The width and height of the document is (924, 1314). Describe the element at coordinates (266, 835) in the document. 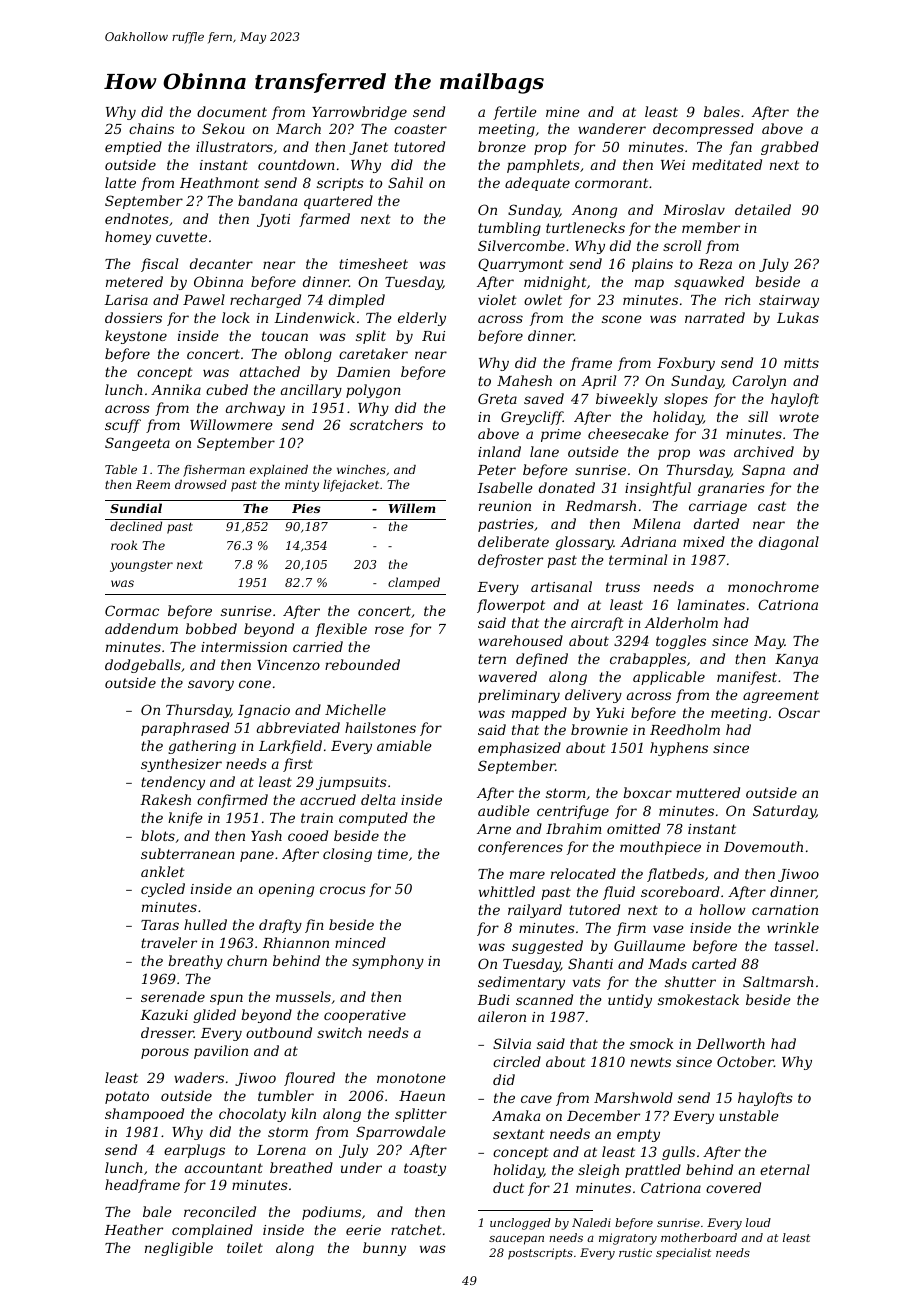

I see `Yash` at that location.
